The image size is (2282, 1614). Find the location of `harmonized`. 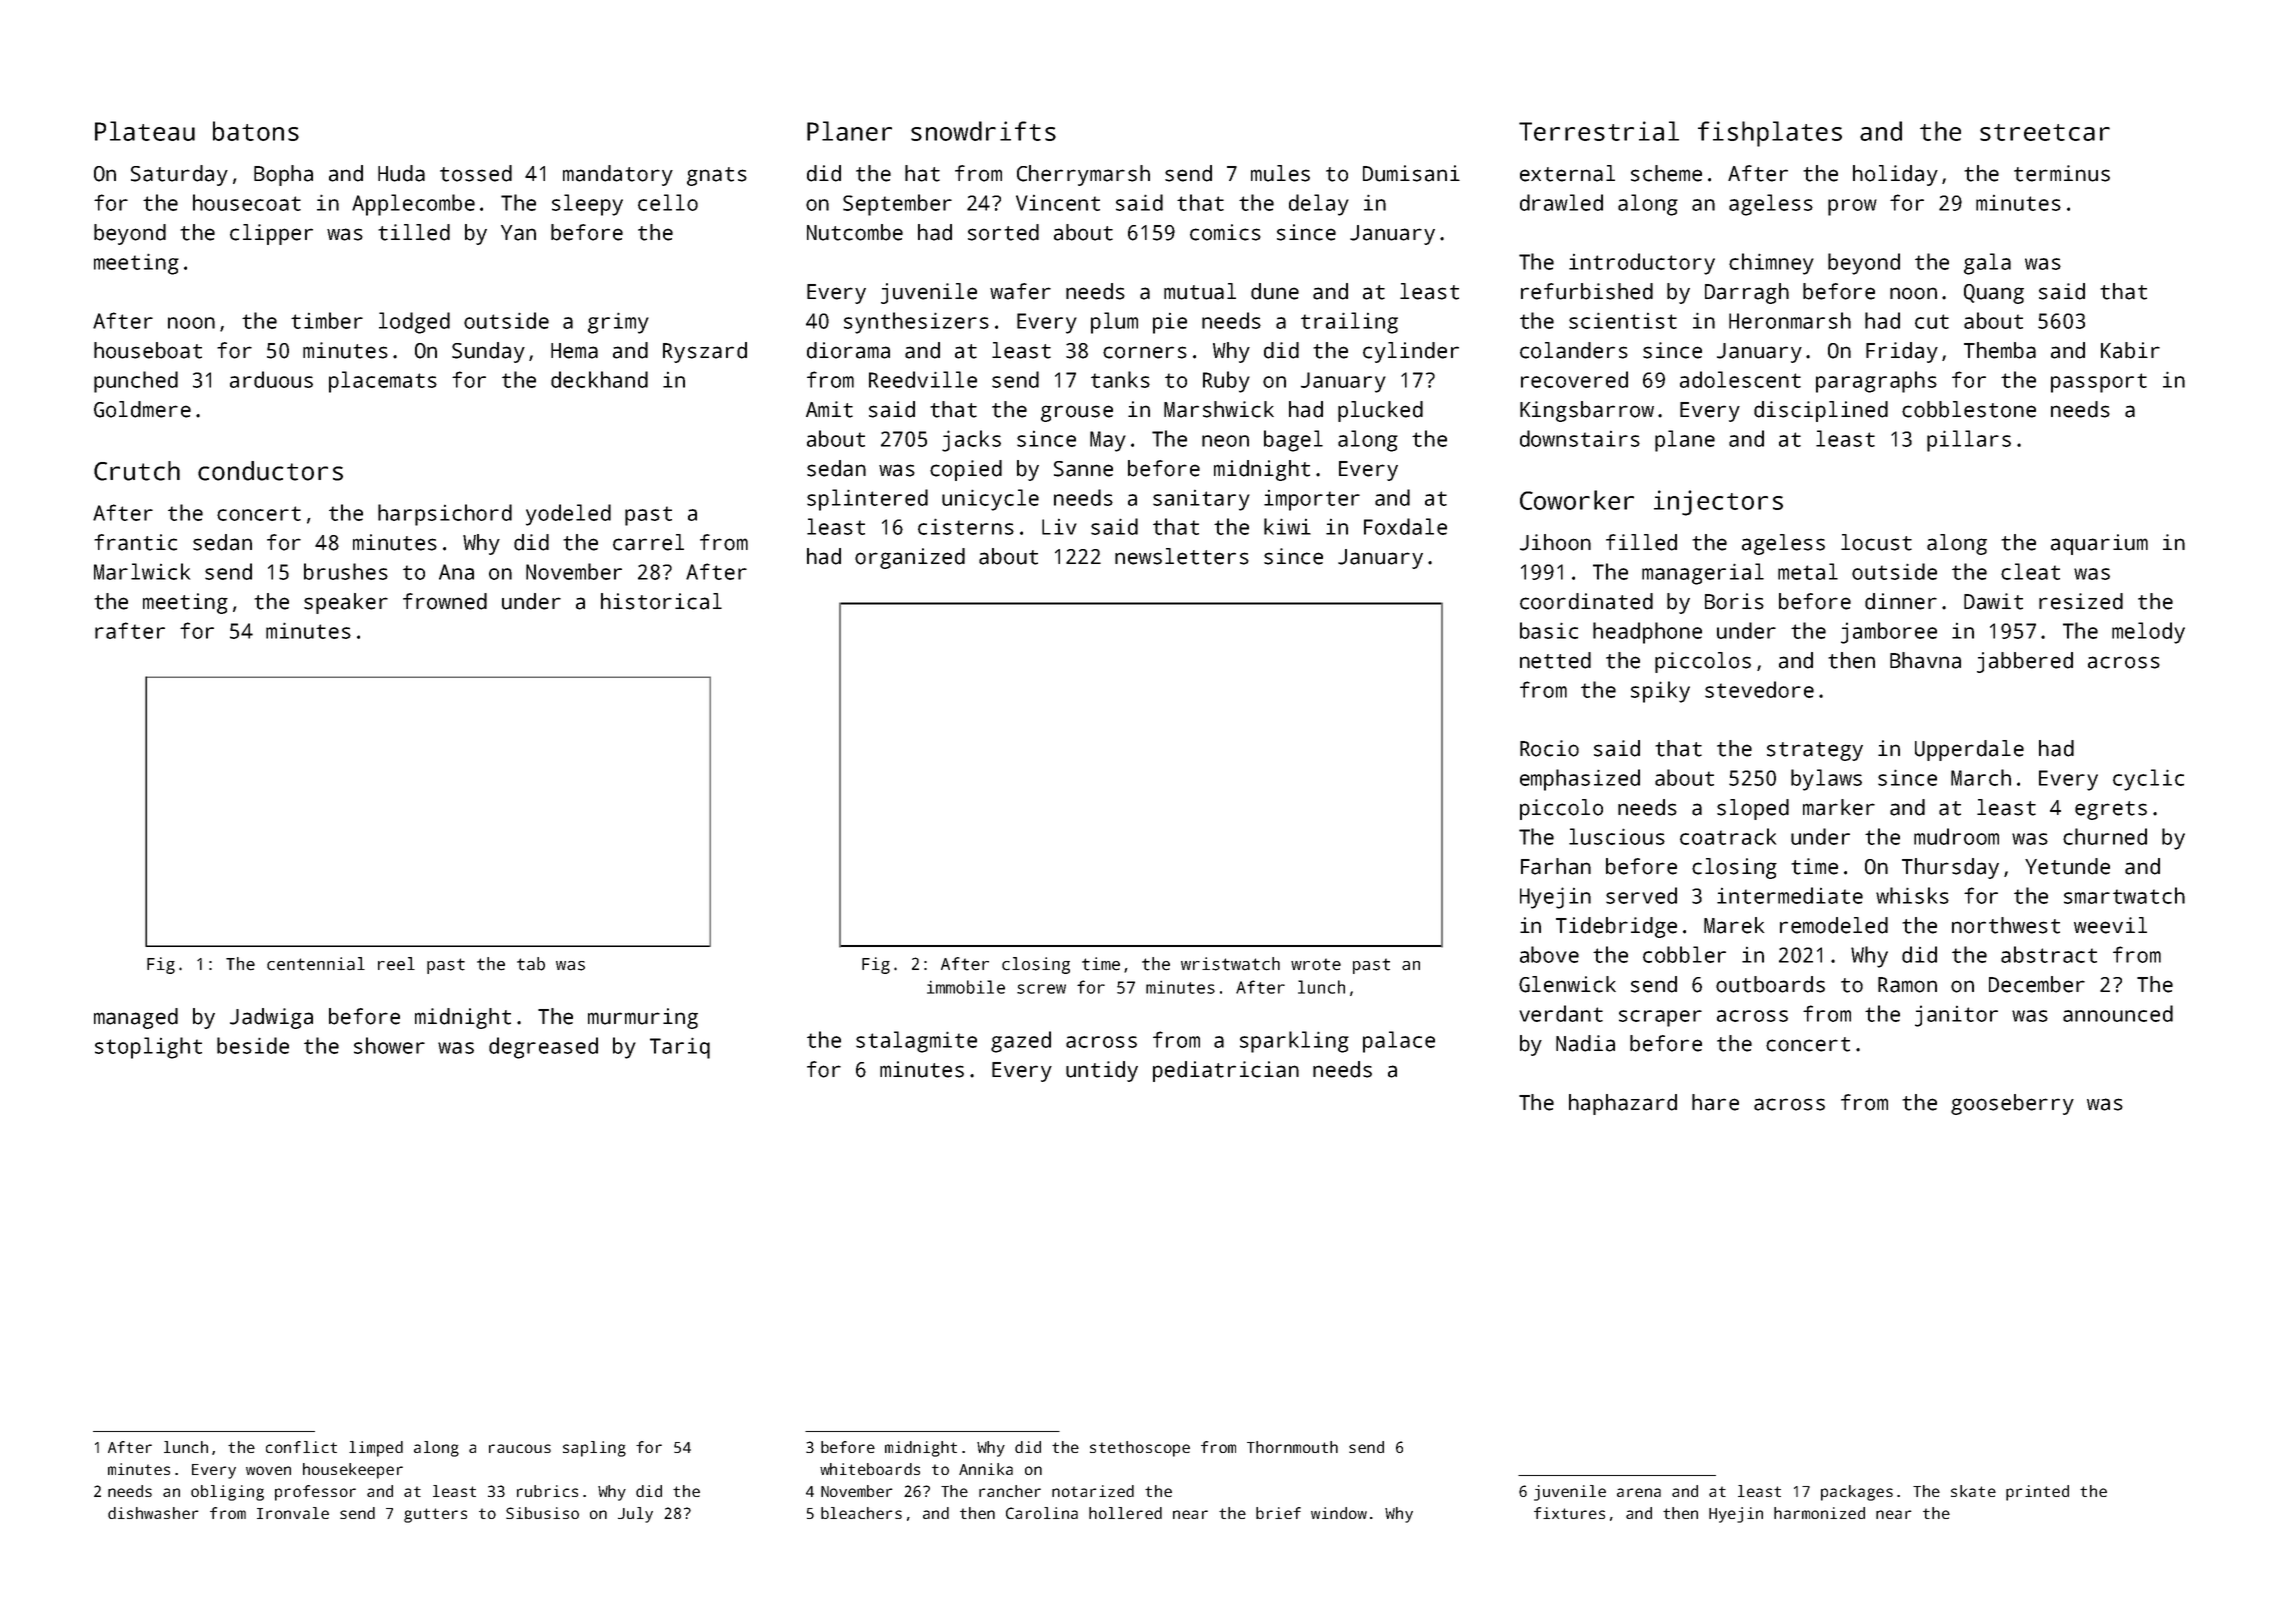

harmonized is located at coordinates (1819, 1513).
